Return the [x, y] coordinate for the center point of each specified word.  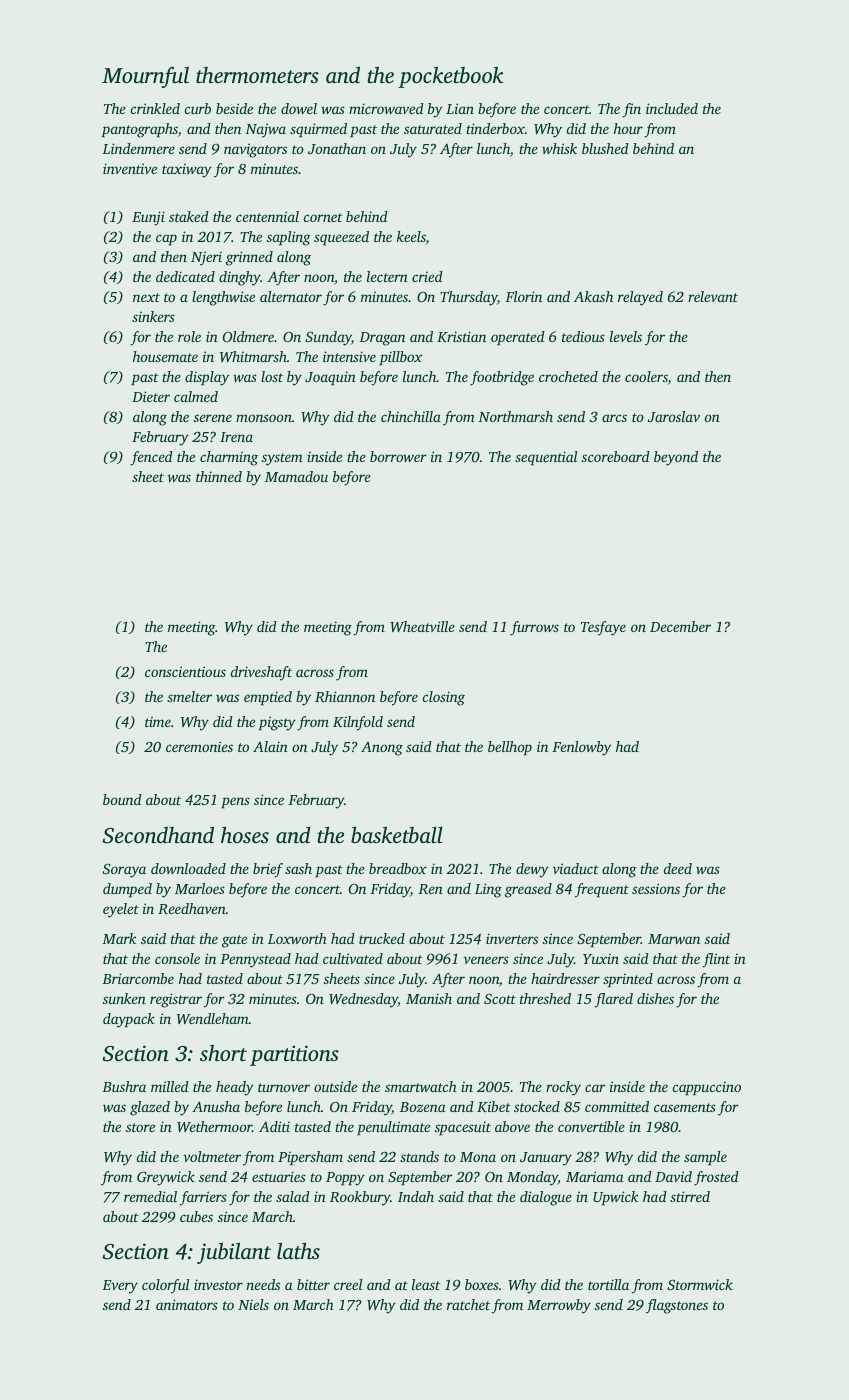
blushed [605, 148]
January [546, 1159]
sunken [124, 998]
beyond [676, 458]
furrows [534, 628]
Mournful [145, 77]
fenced [151, 458]
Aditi [274, 1126]
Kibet [494, 1106]
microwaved [386, 108]
